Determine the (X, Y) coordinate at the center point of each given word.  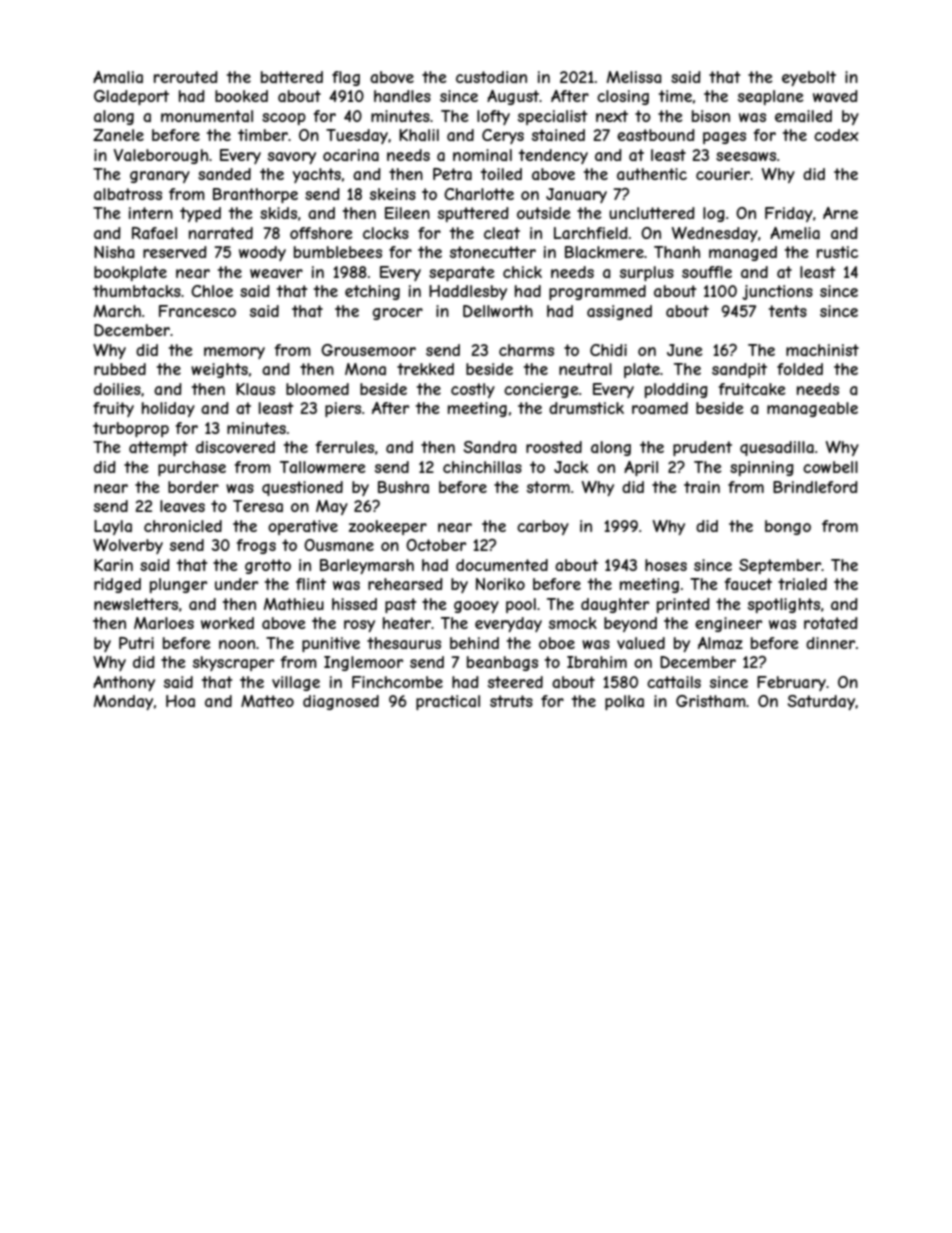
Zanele (118, 135)
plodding (676, 390)
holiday (168, 409)
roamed (660, 408)
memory (234, 353)
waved (835, 96)
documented (502, 565)
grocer (398, 314)
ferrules (344, 447)
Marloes (164, 623)
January (576, 195)
